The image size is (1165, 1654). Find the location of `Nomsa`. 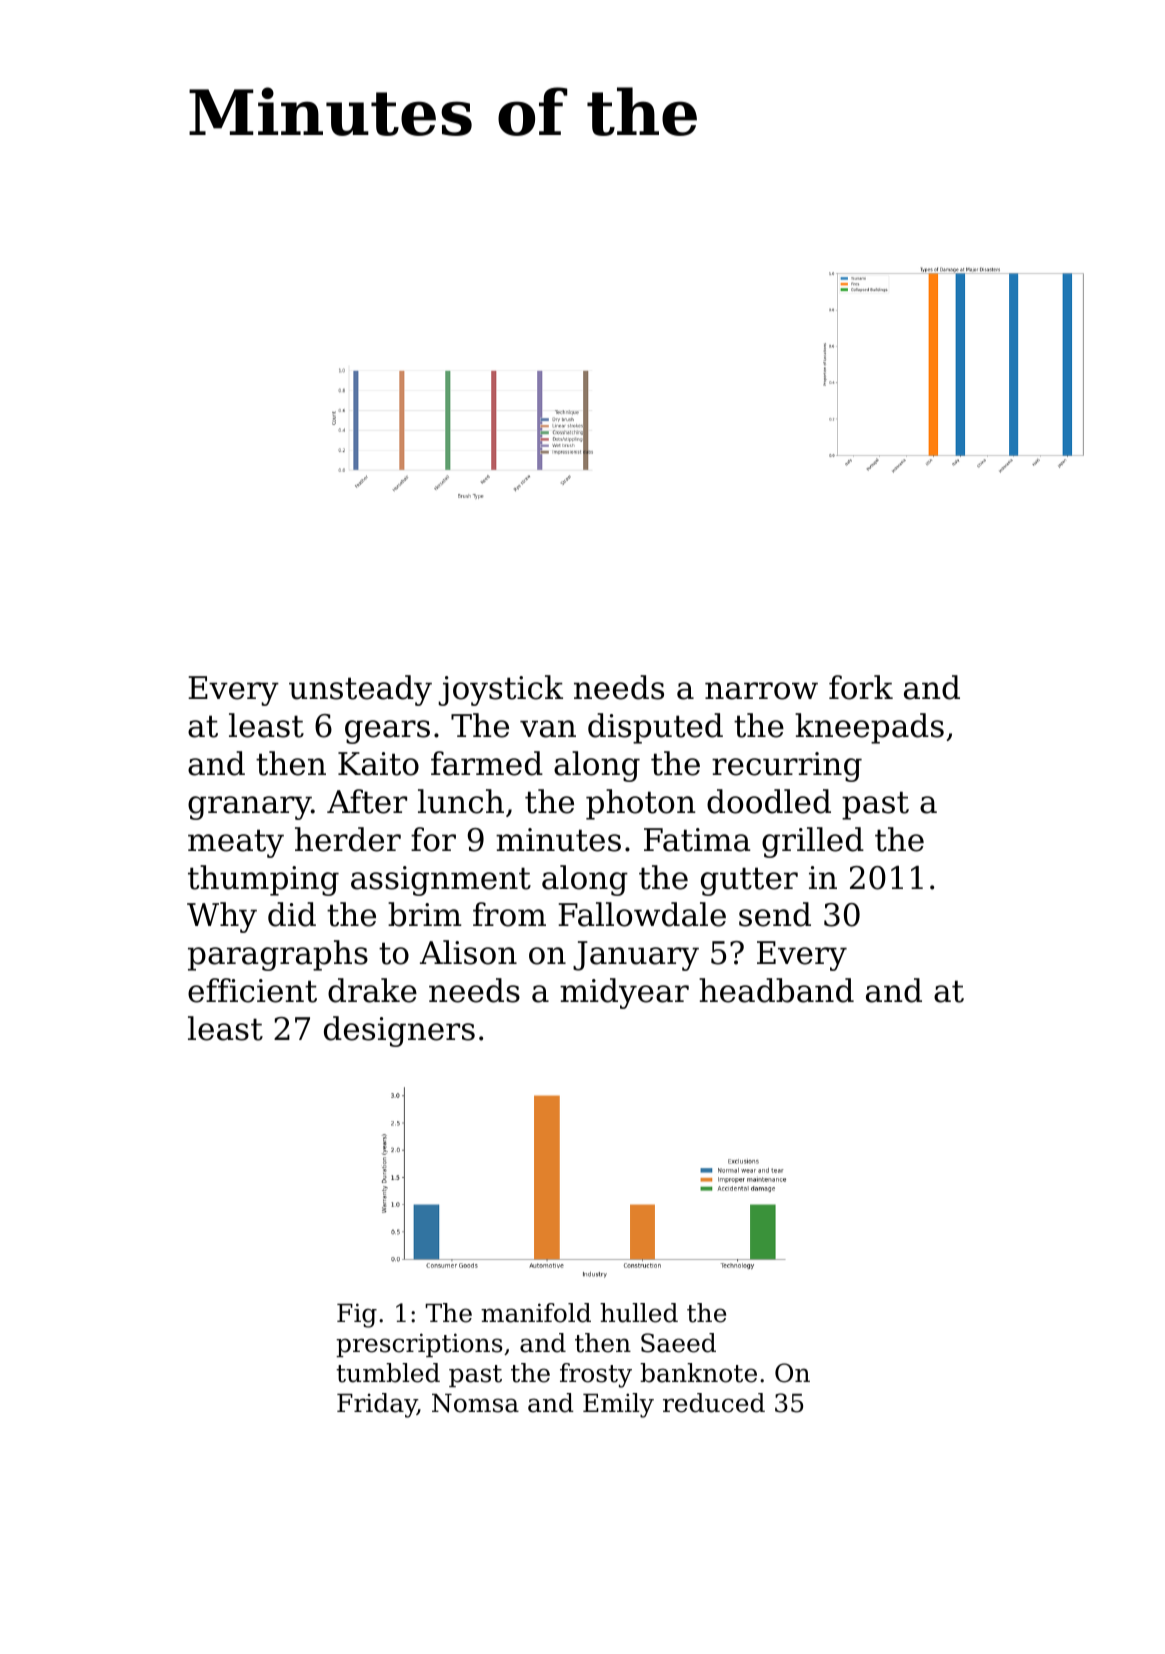

Nomsa is located at coordinates (475, 1403).
